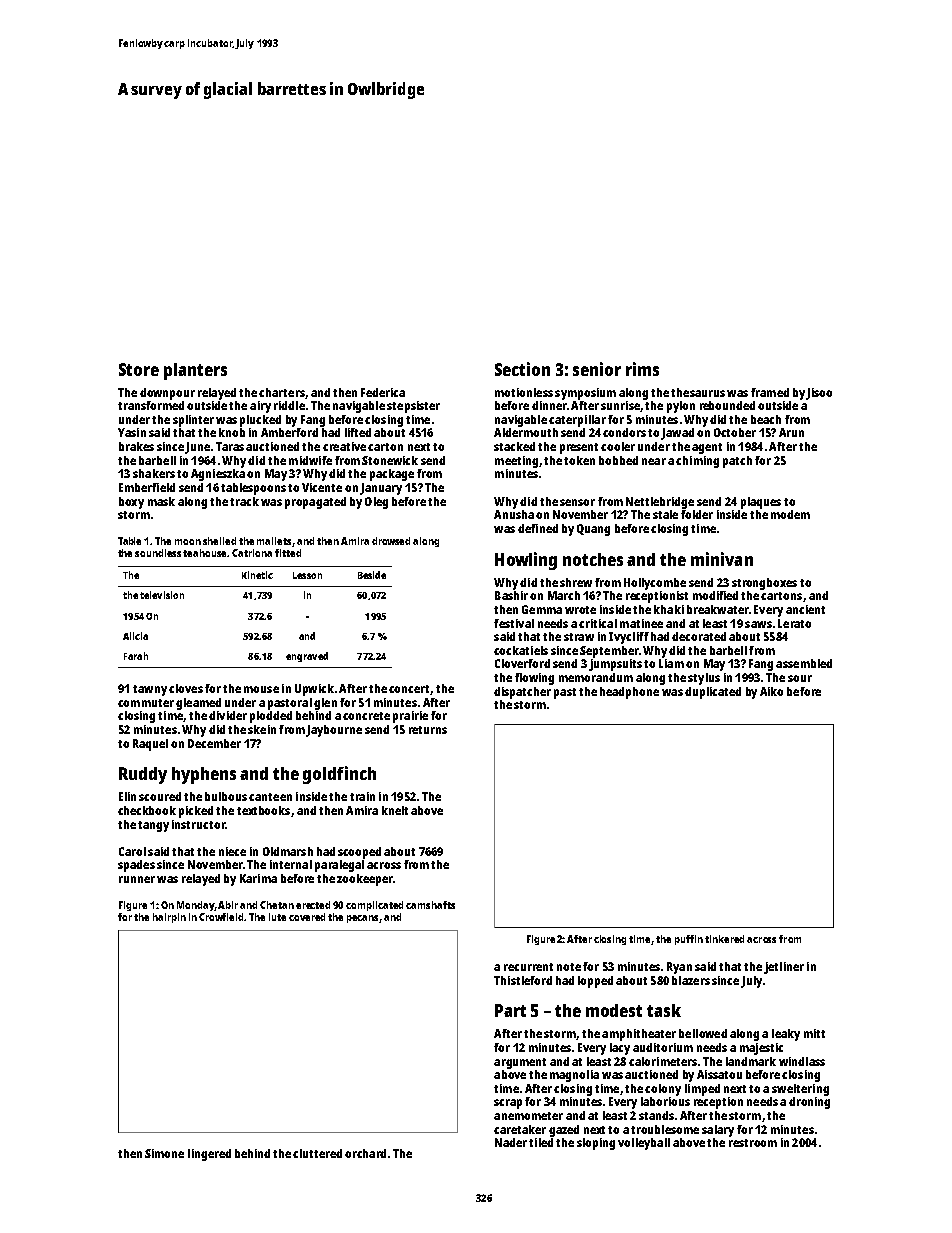  What do you see at coordinates (819, 394) in the screenshot?
I see `Jisoo` at bounding box center [819, 394].
